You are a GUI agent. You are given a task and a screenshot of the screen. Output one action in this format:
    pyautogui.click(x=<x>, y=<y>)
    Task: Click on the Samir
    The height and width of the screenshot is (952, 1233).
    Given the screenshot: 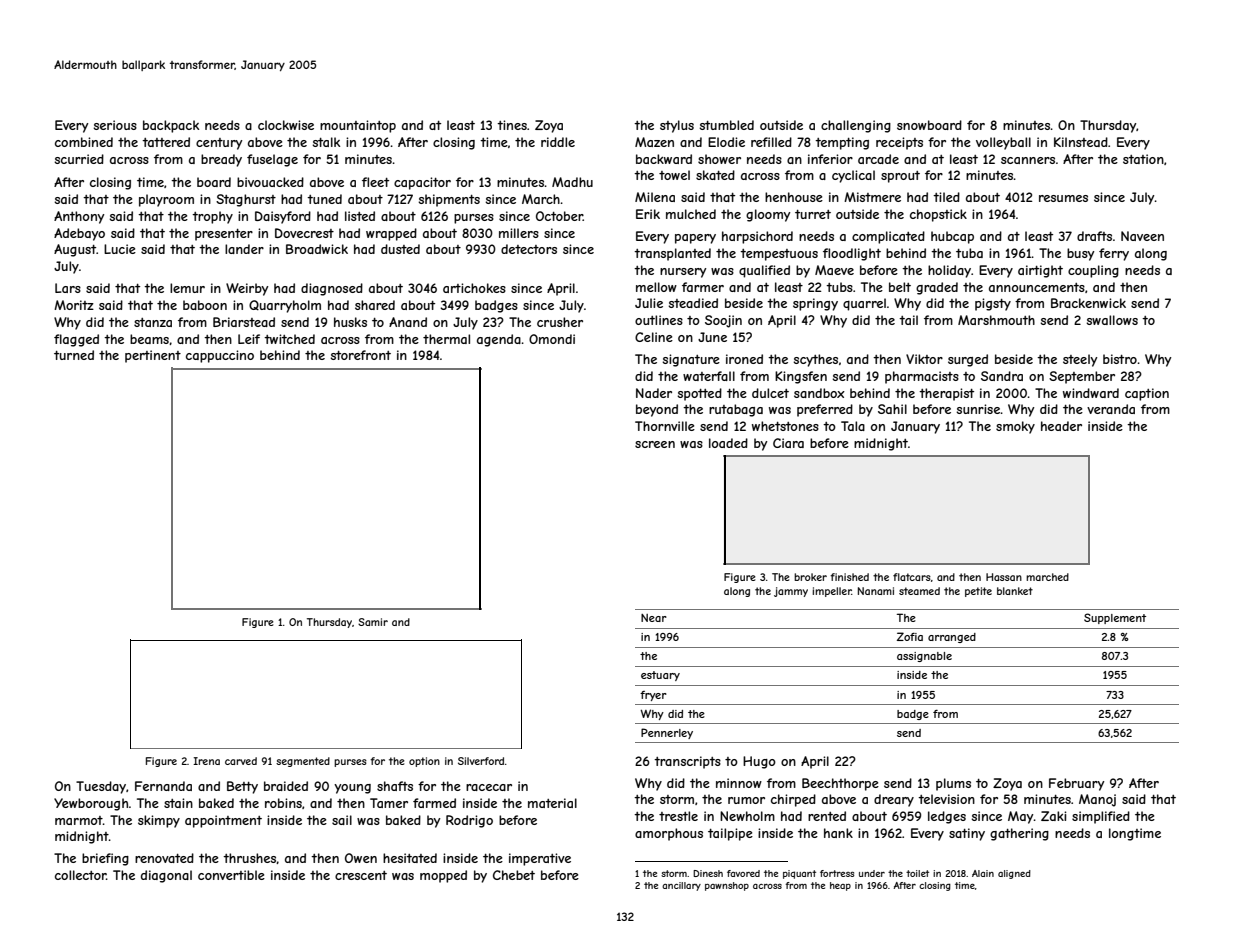 What is the action you would take?
    pyautogui.click(x=373, y=622)
